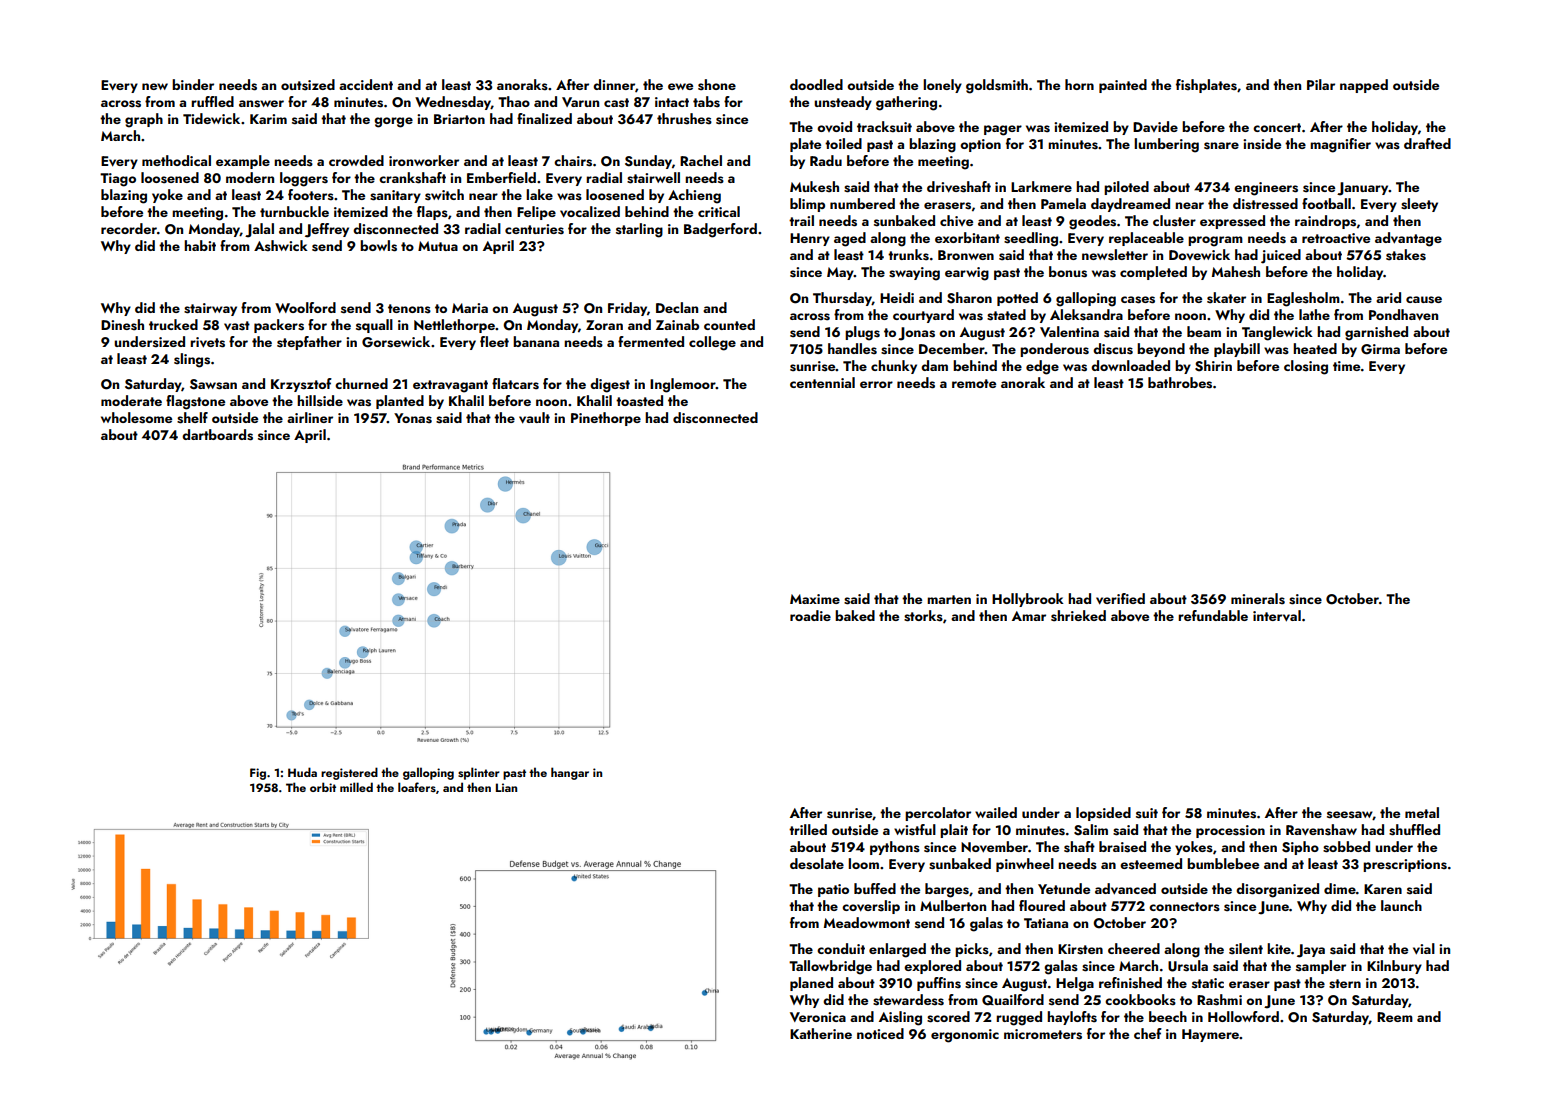 The image size is (1554, 1099). What do you see at coordinates (1277, 616) in the screenshot?
I see `interval` at bounding box center [1277, 616].
